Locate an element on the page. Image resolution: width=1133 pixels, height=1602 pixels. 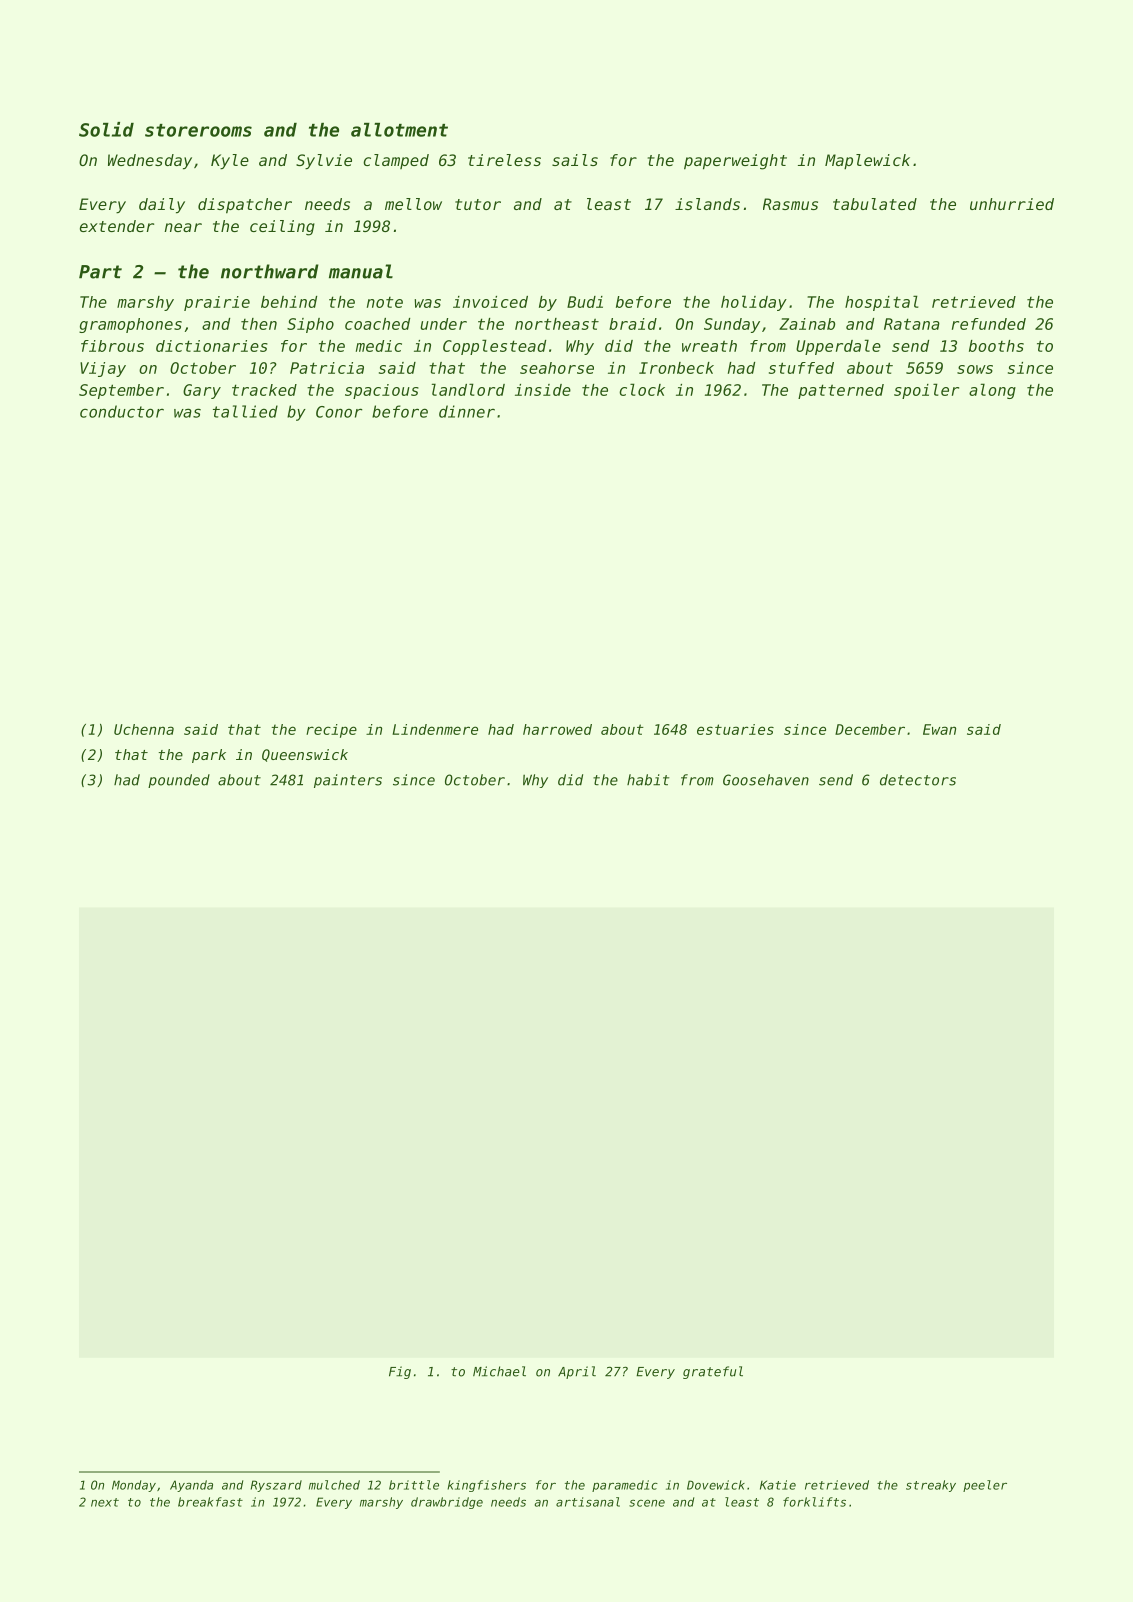
pounded is located at coordinates (179, 781).
